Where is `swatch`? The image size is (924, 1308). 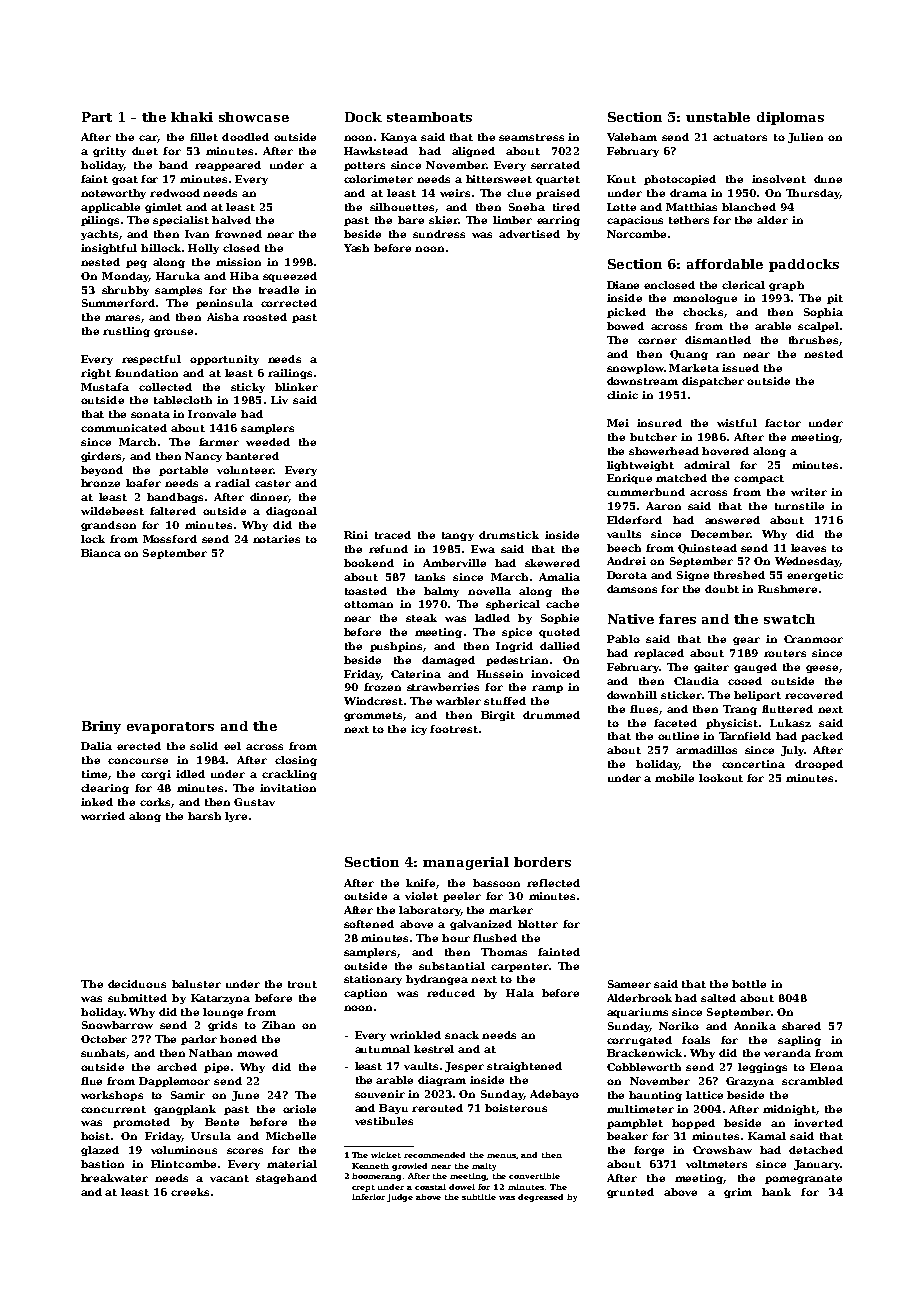 swatch is located at coordinates (789, 619).
